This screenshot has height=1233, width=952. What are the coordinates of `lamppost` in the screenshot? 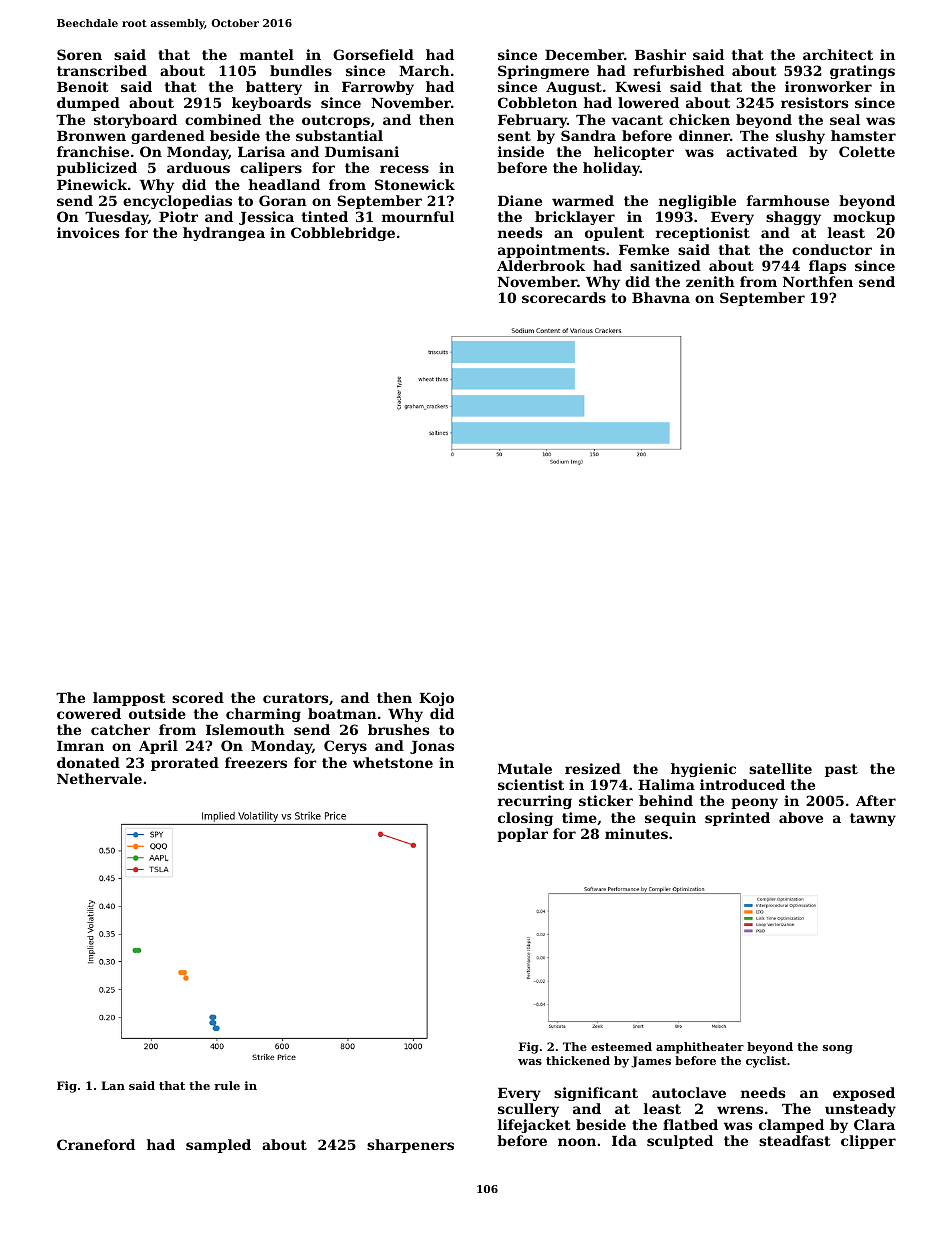 It's located at (129, 699).
